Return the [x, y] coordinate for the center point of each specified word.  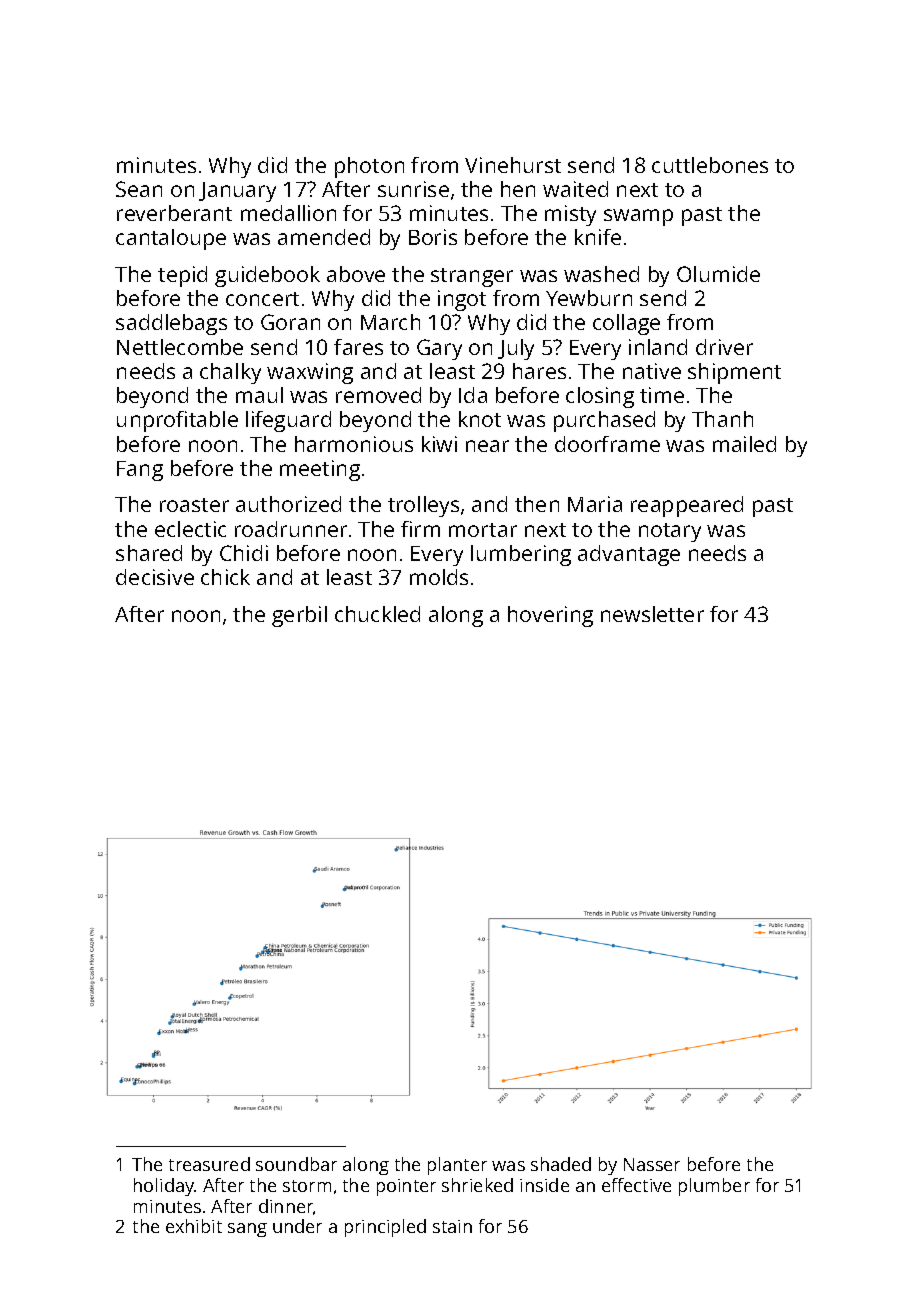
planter [457, 1166]
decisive [155, 577]
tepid [182, 276]
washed [601, 274]
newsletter [652, 614]
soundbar [296, 1164]
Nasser [652, 1164]
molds [439, 577]
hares [539, 371]
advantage [629, 555]
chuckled [377, 614]
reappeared [687, 506]
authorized [288, 504]
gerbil [299, 616]
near [487, 446]
